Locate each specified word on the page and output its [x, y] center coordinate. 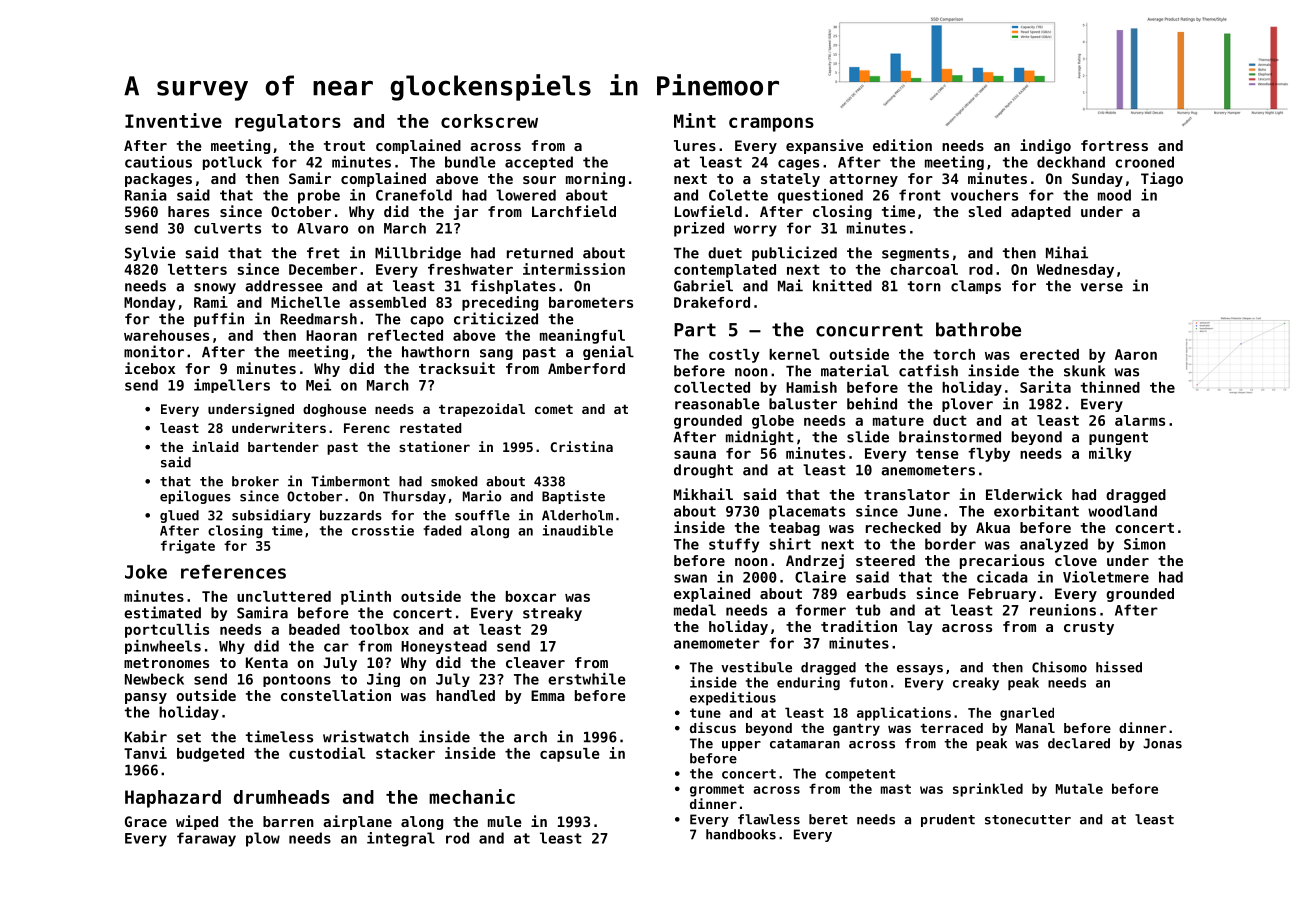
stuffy [734, 545]
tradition [859, 626]
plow [263, 839]
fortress [1114, 145]
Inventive [173, 120]
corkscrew [489, 121]
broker [255, 481]
